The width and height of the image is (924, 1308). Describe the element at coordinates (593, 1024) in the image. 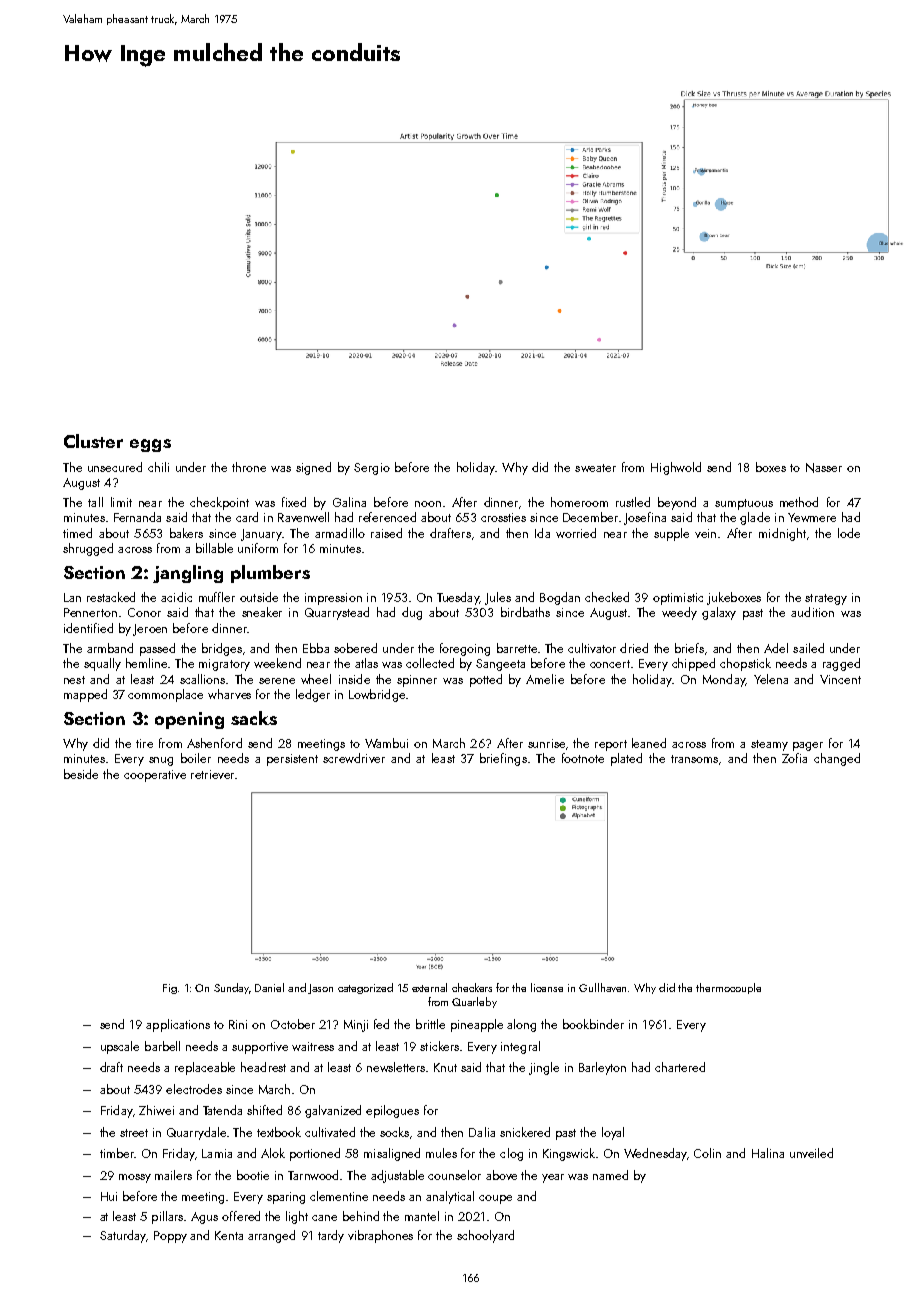

I see `bookbinder` at that location.
